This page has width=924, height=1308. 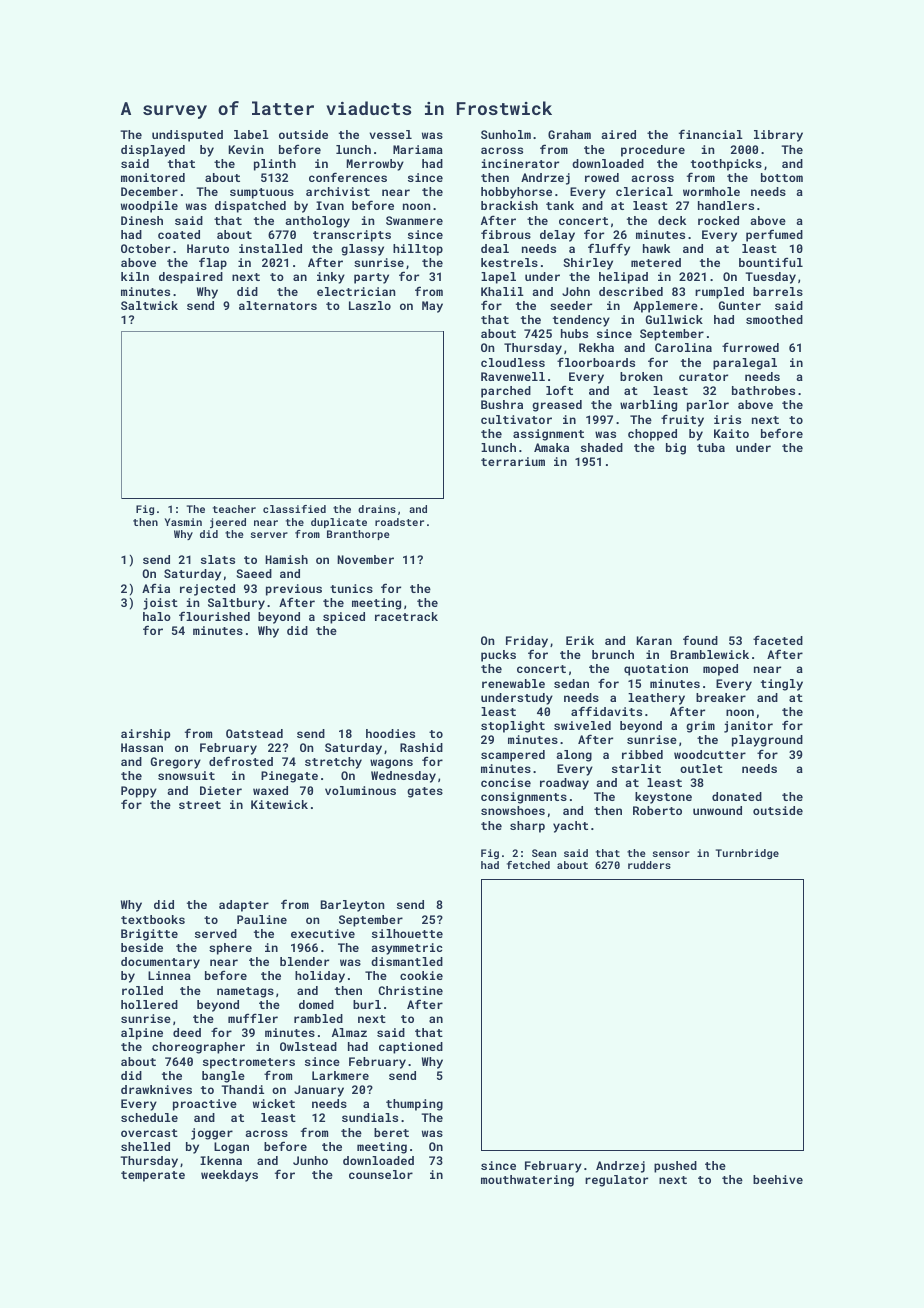 What do you see at coordinates (425, 792) in the page?
I see `gates` at bounding box center [425, 792].
